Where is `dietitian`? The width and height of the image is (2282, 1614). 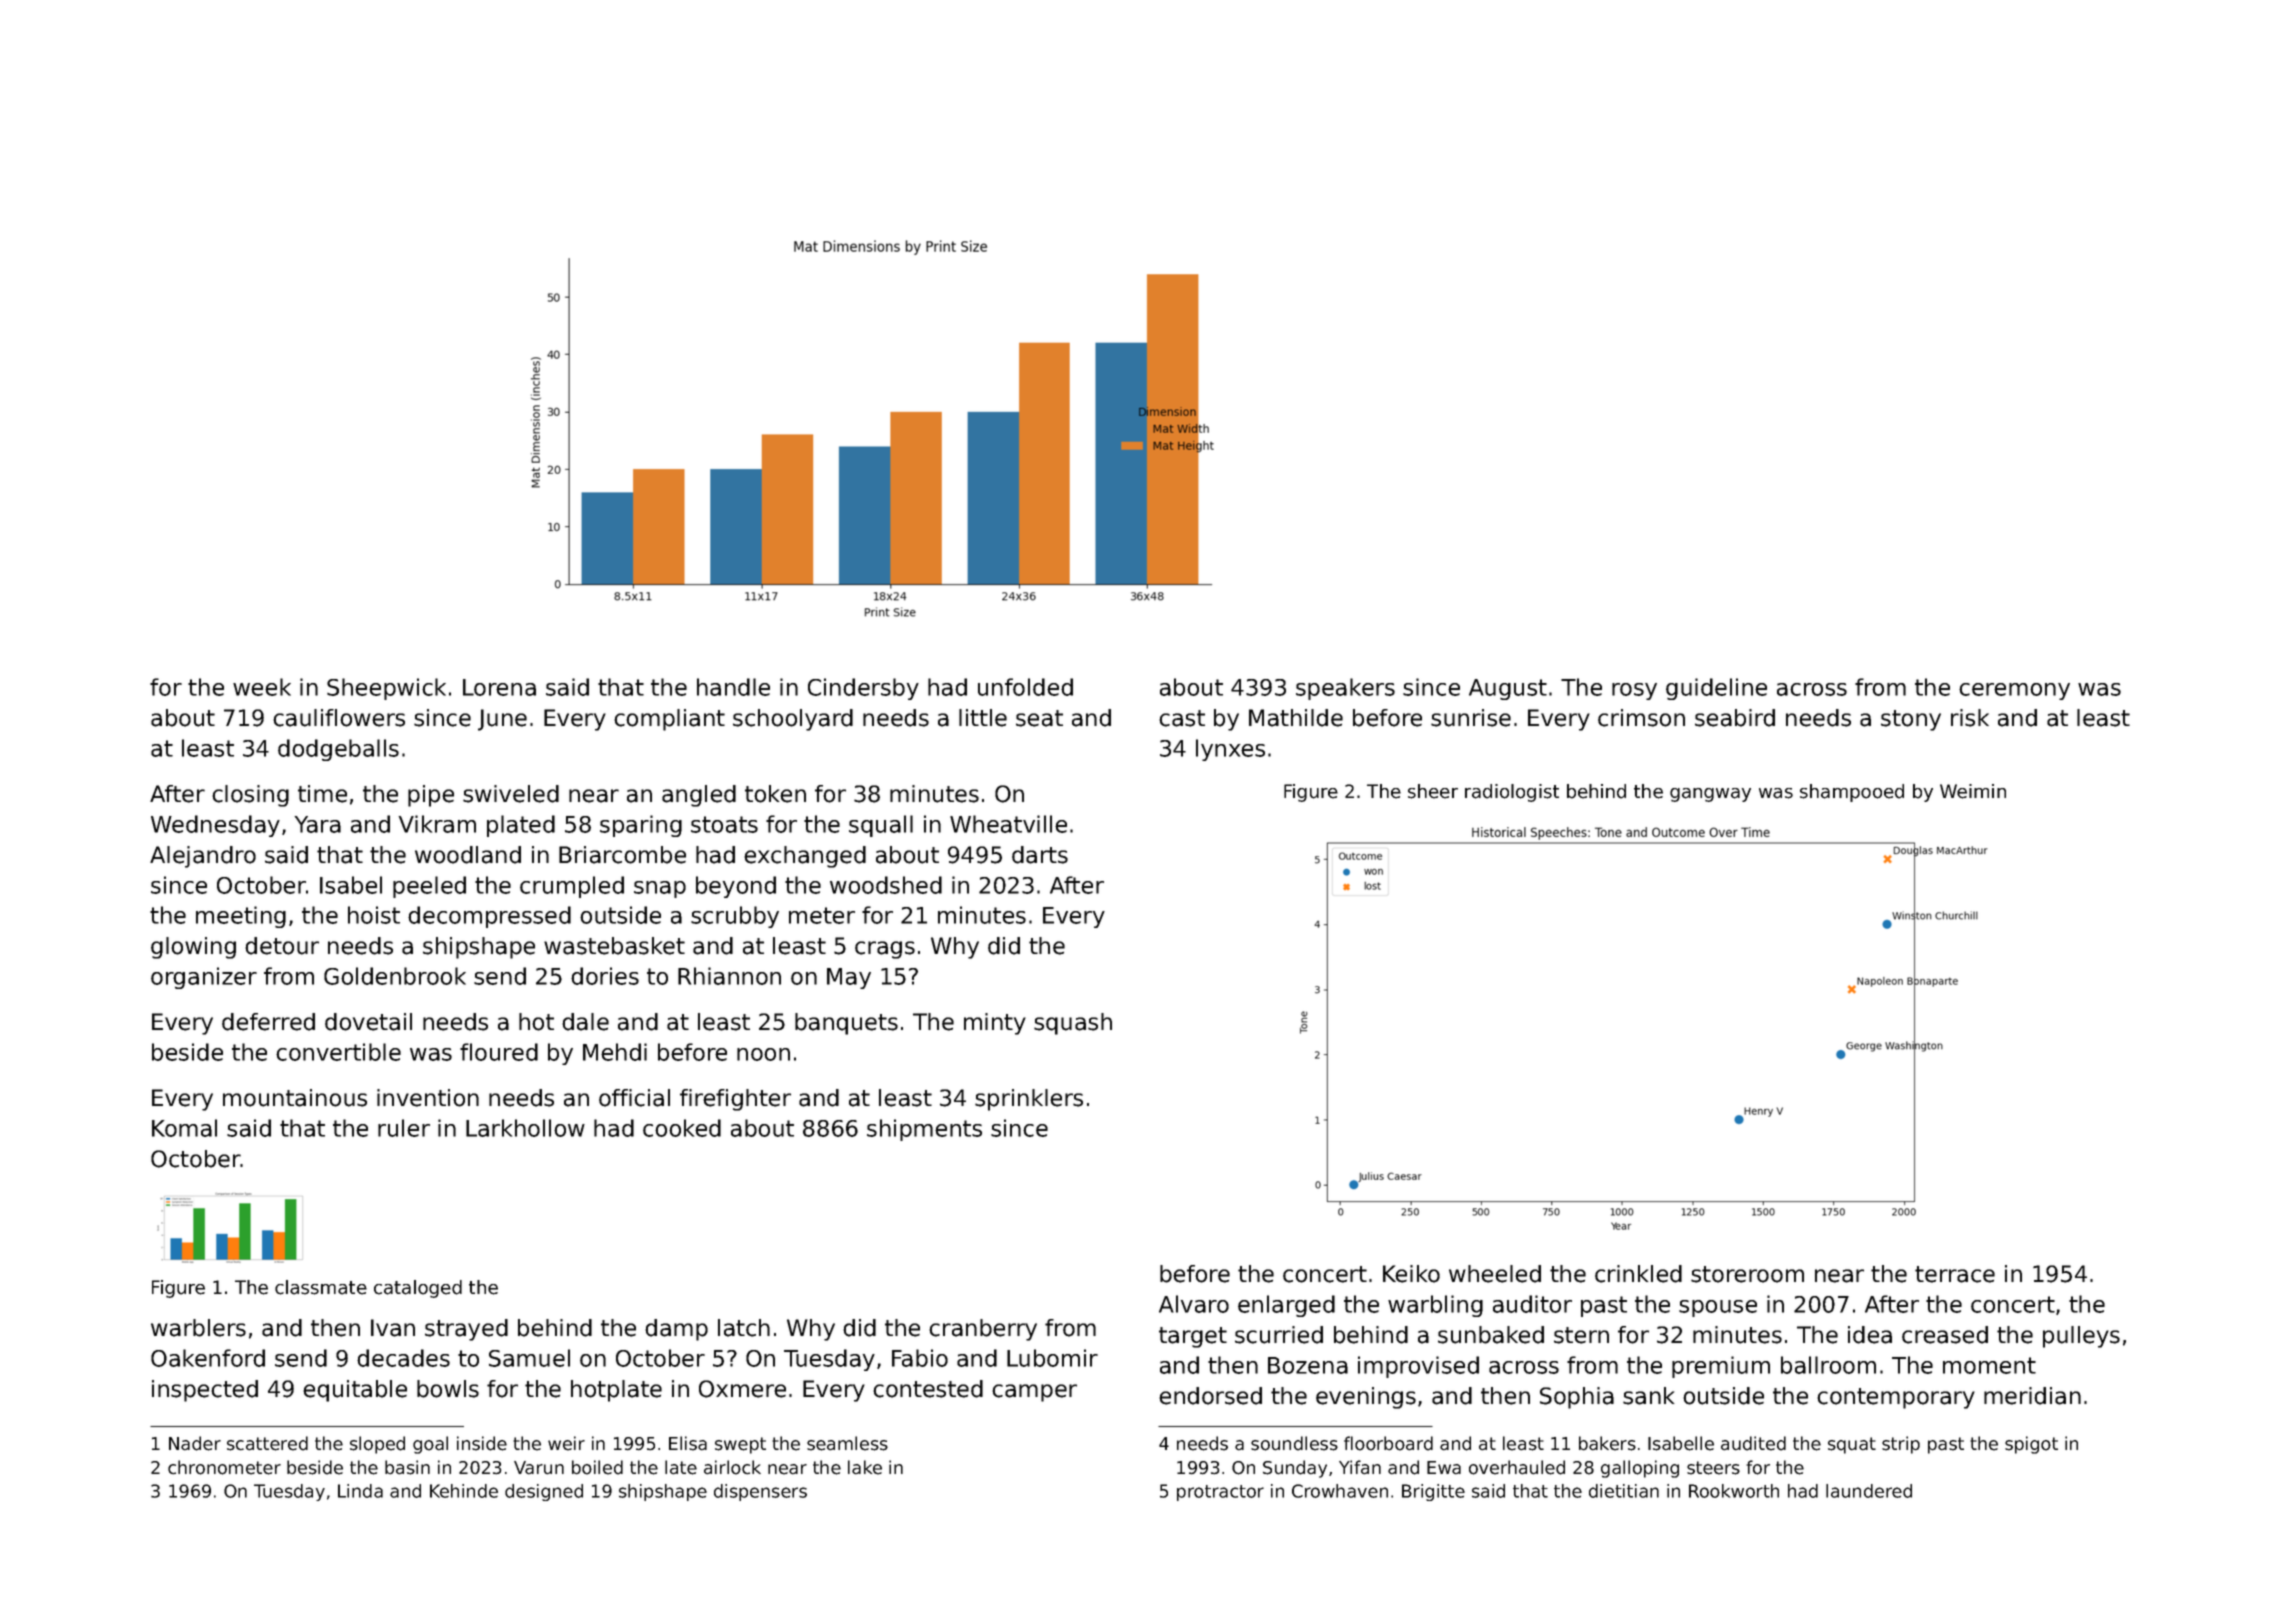 dietitian is located at coordinates (1624, 1491).
